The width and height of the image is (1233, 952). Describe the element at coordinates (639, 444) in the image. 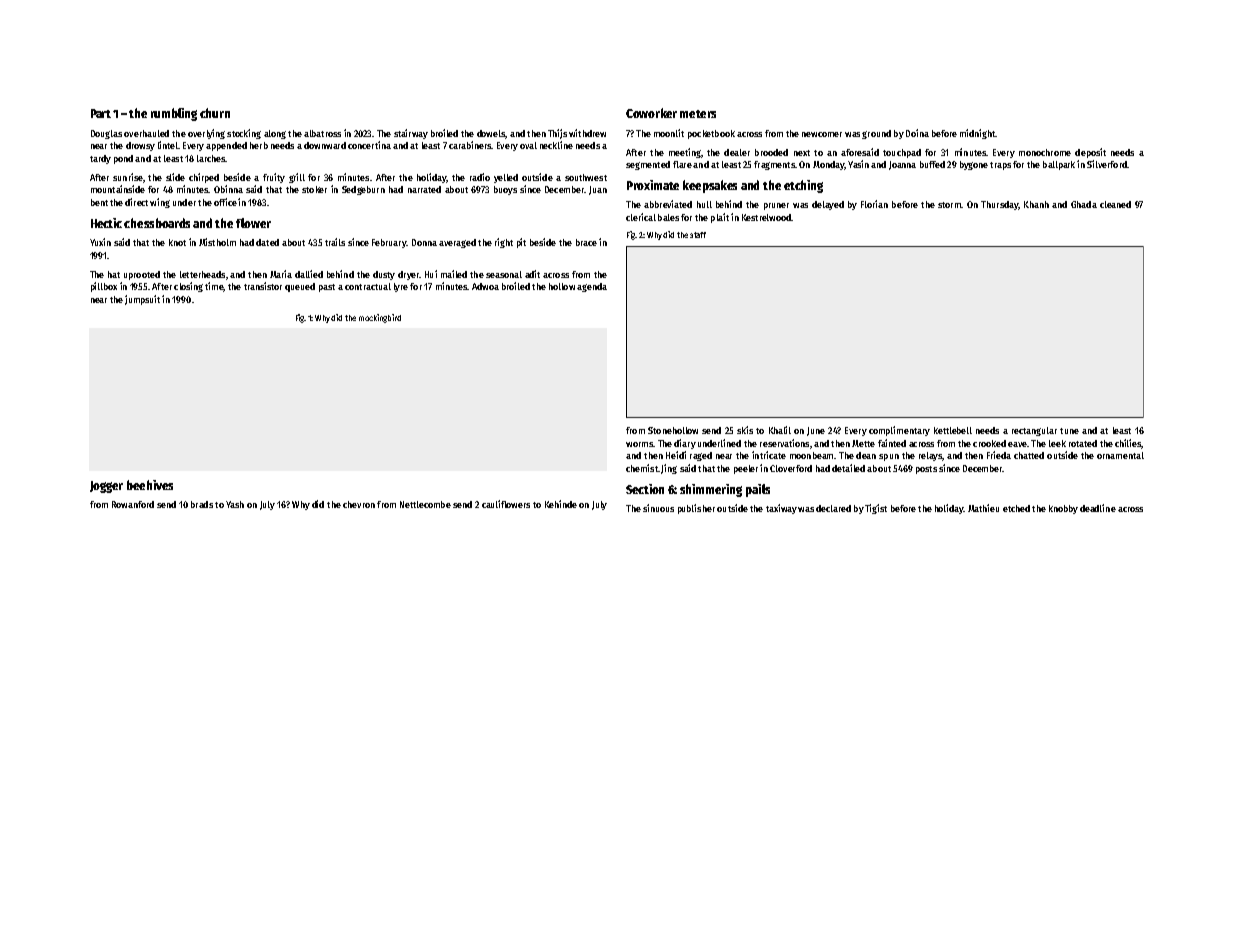

I see `worms` at that location.
